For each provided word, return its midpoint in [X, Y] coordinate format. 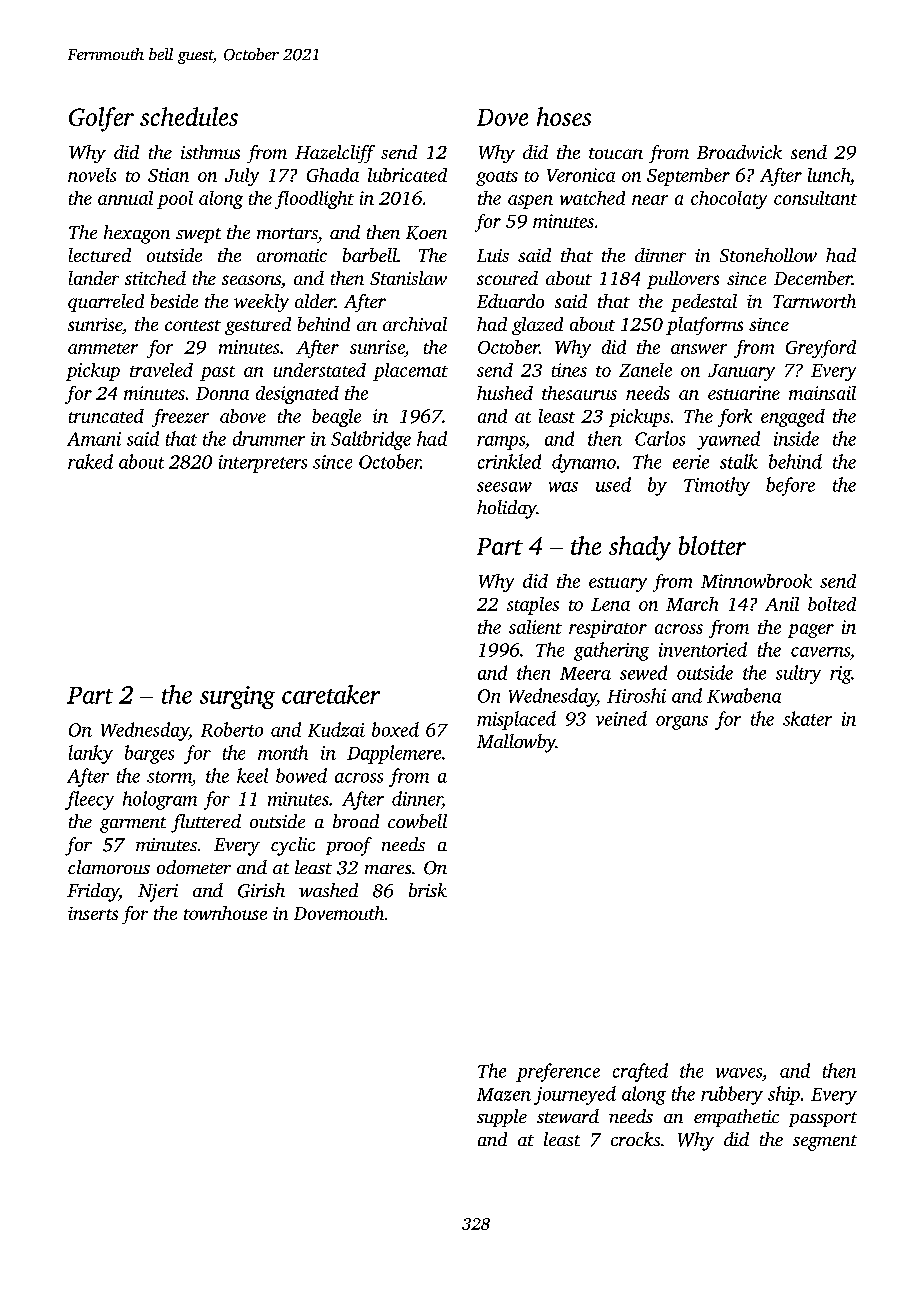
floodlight [314, 200]
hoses [564, 116]
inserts [93, 913]
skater [807, 718]
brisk [428, 890]
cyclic [293, 846]
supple [502, 1118]
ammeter [103, 348]
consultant [815, 198]
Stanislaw [408, 278]
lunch [829, 175]
